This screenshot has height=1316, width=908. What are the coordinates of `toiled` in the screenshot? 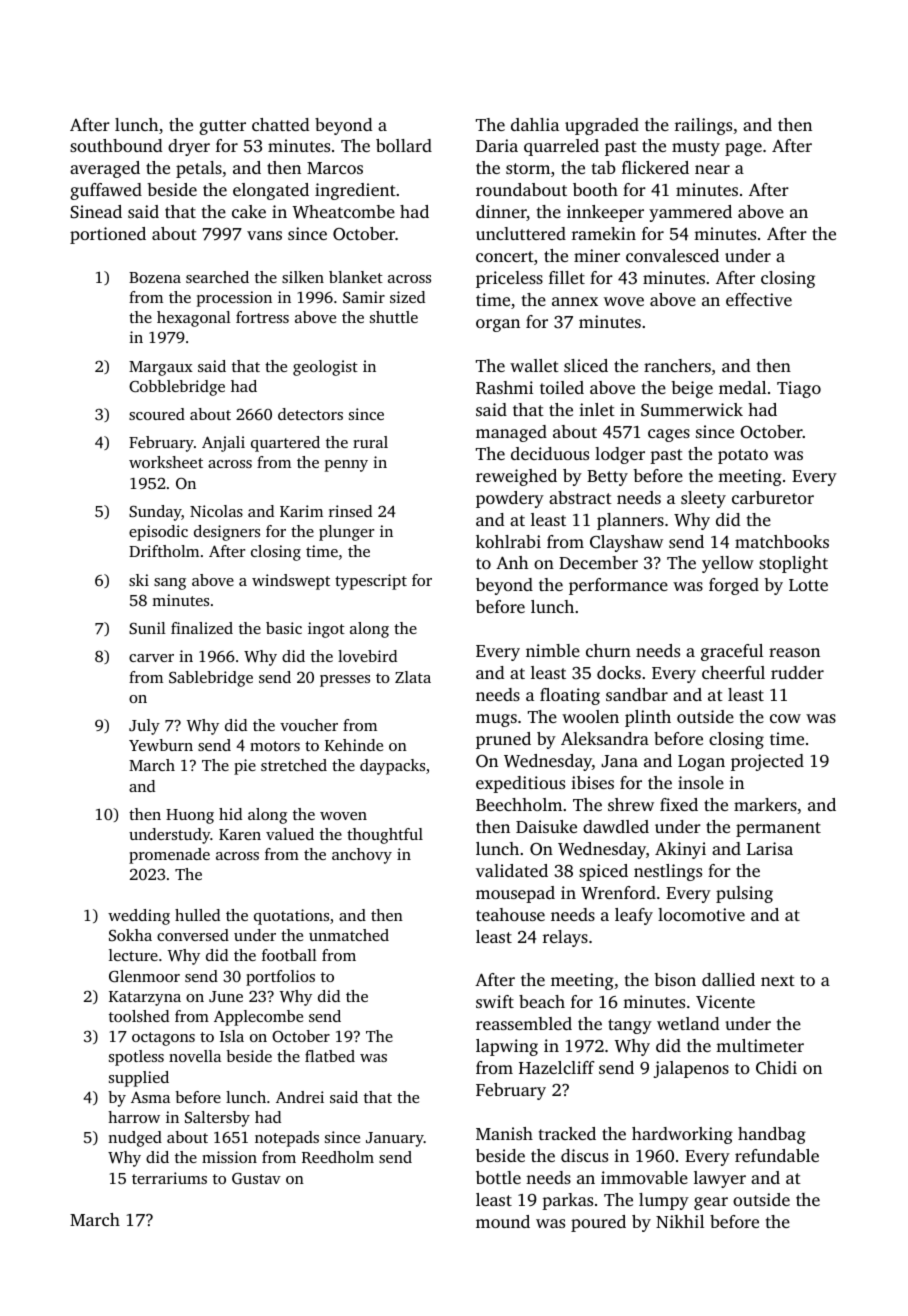 It's located at (562, 387).
